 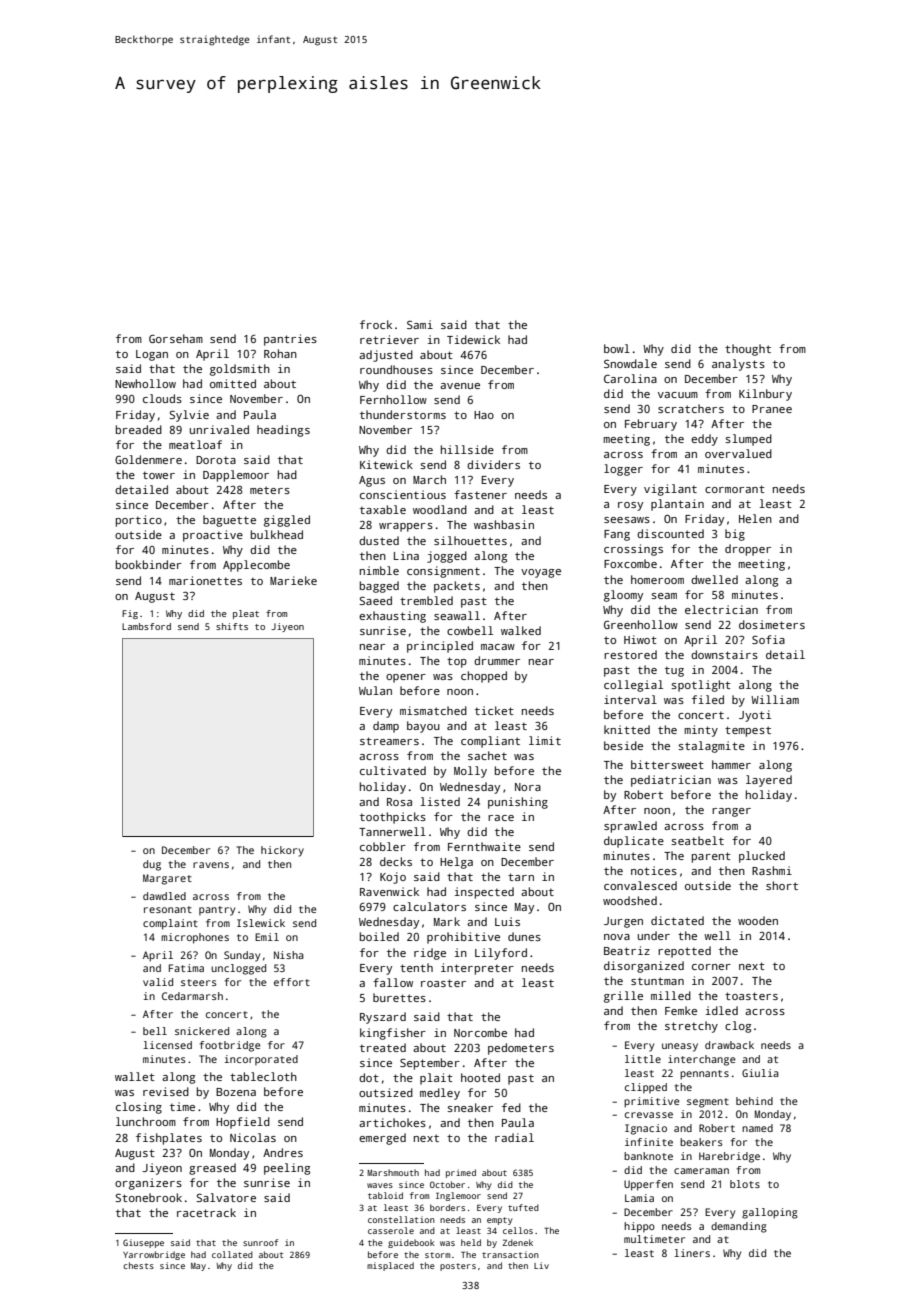 I want to click on plantain, so click(x=677, y=505).
